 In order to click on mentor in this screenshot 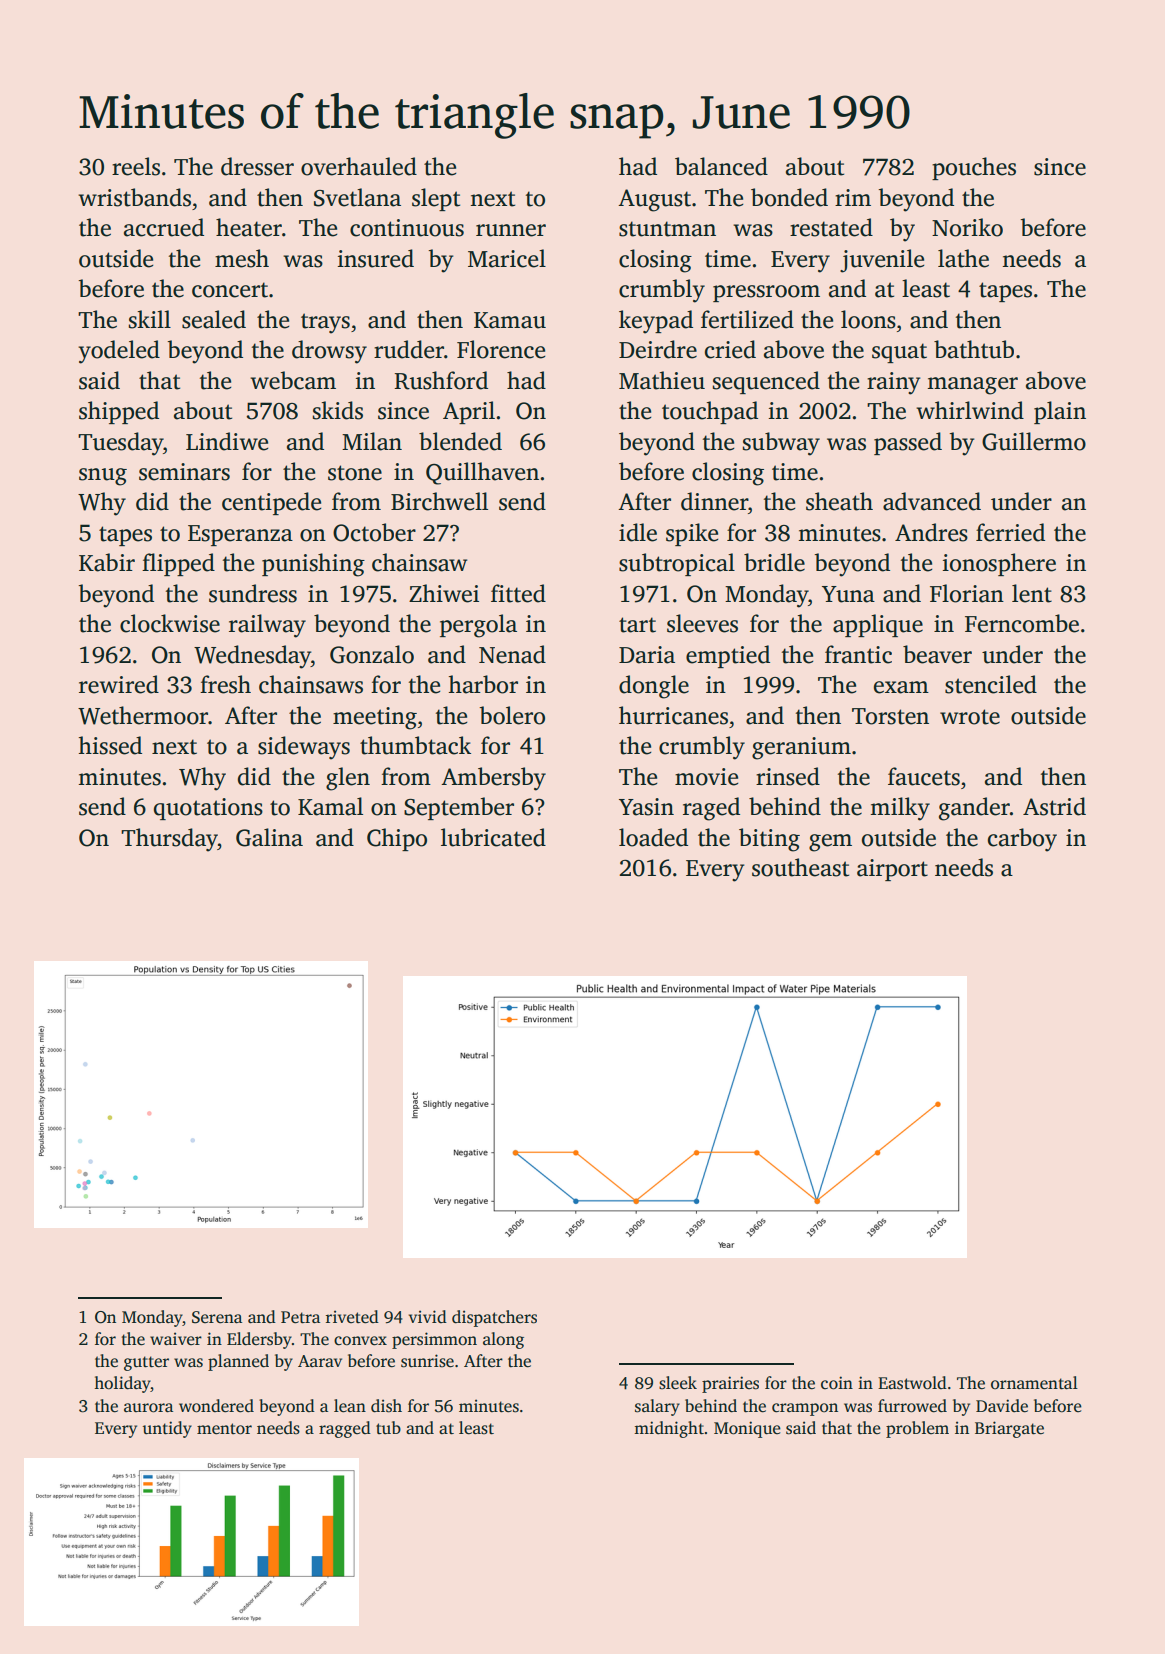, I will do `click(224, 1429)`.
